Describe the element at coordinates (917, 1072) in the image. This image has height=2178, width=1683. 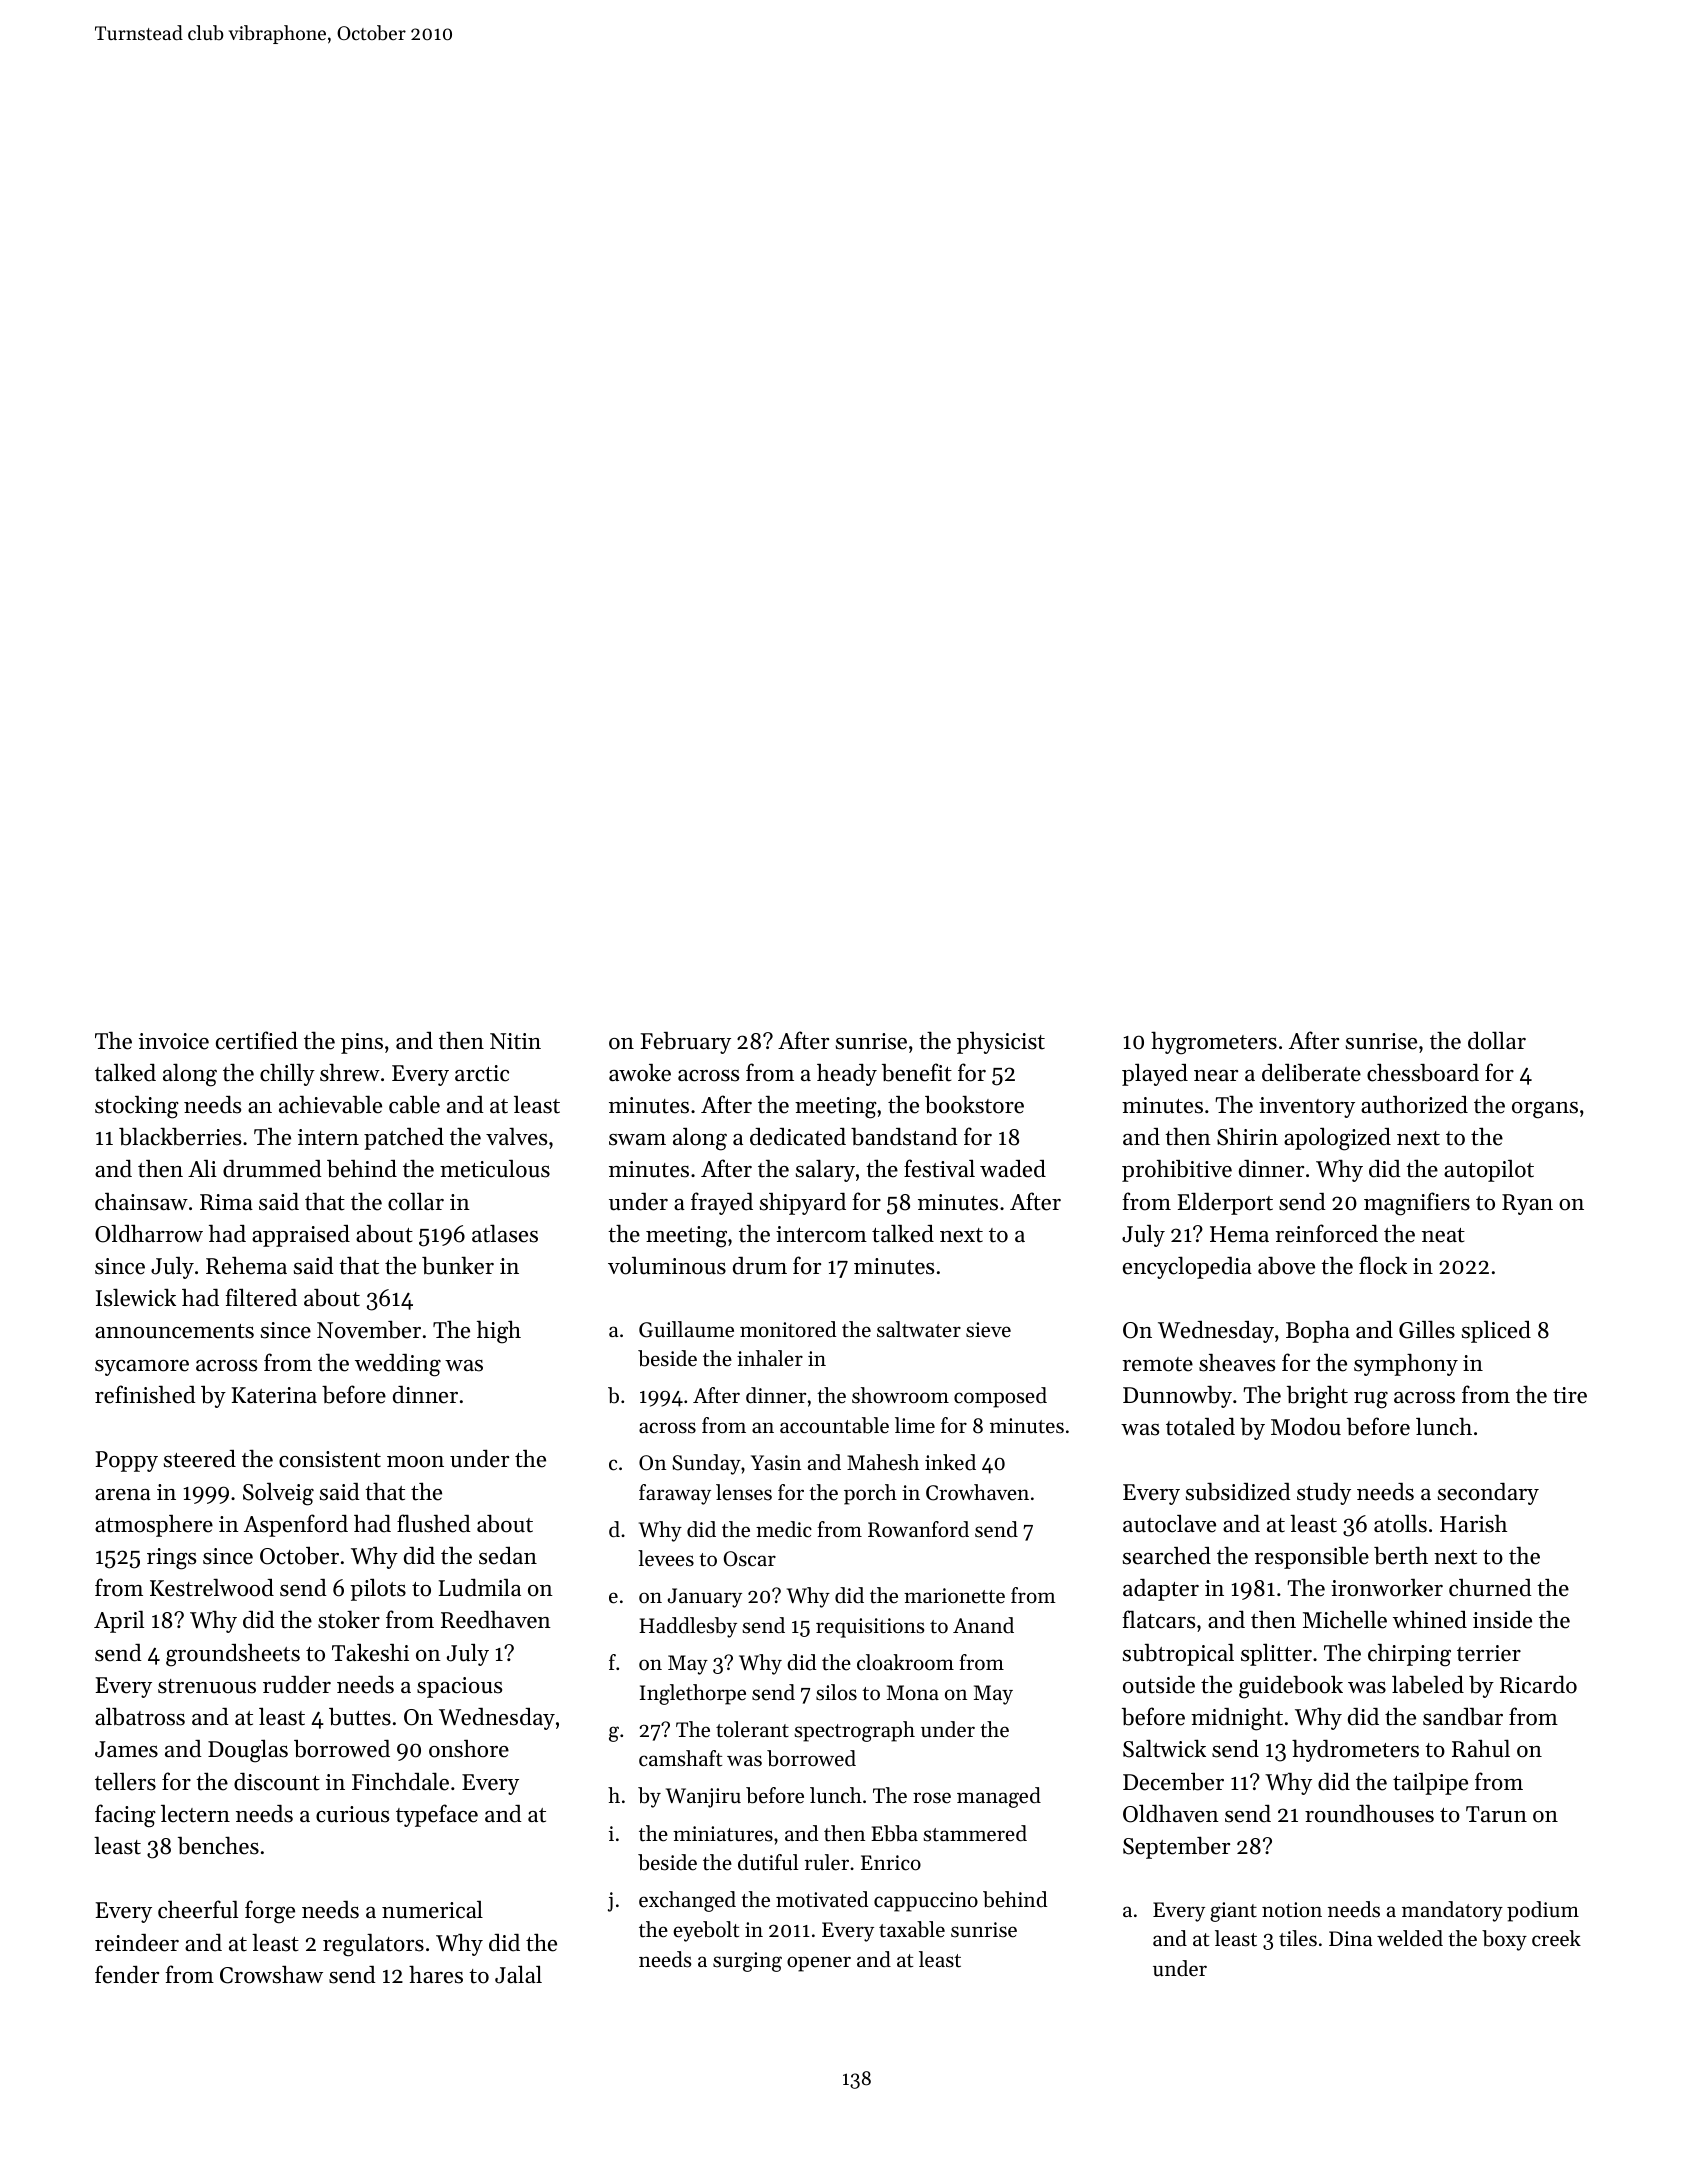
I see `benefit` at that location.
